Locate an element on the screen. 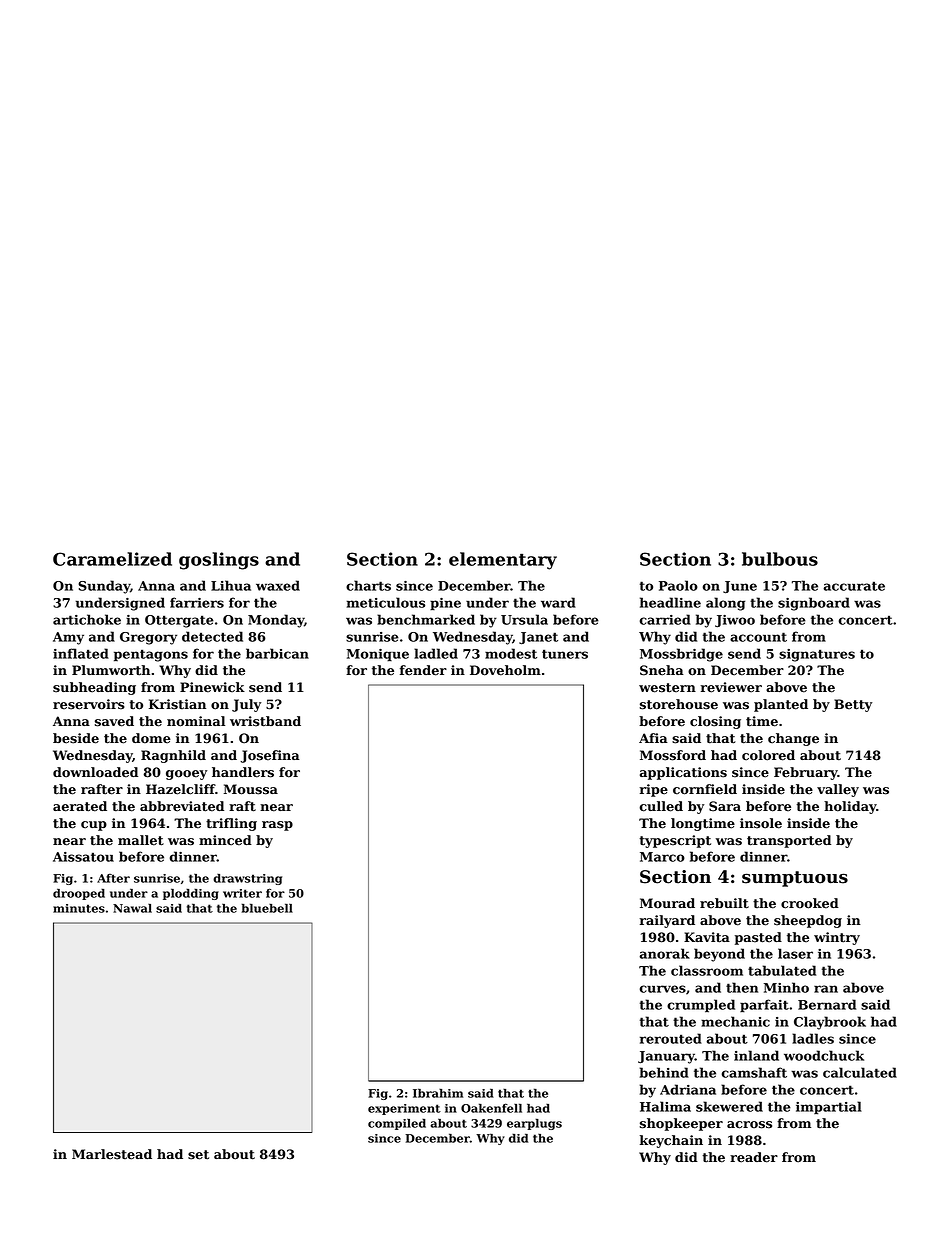  Betty is located at coordinates (853, 705).
